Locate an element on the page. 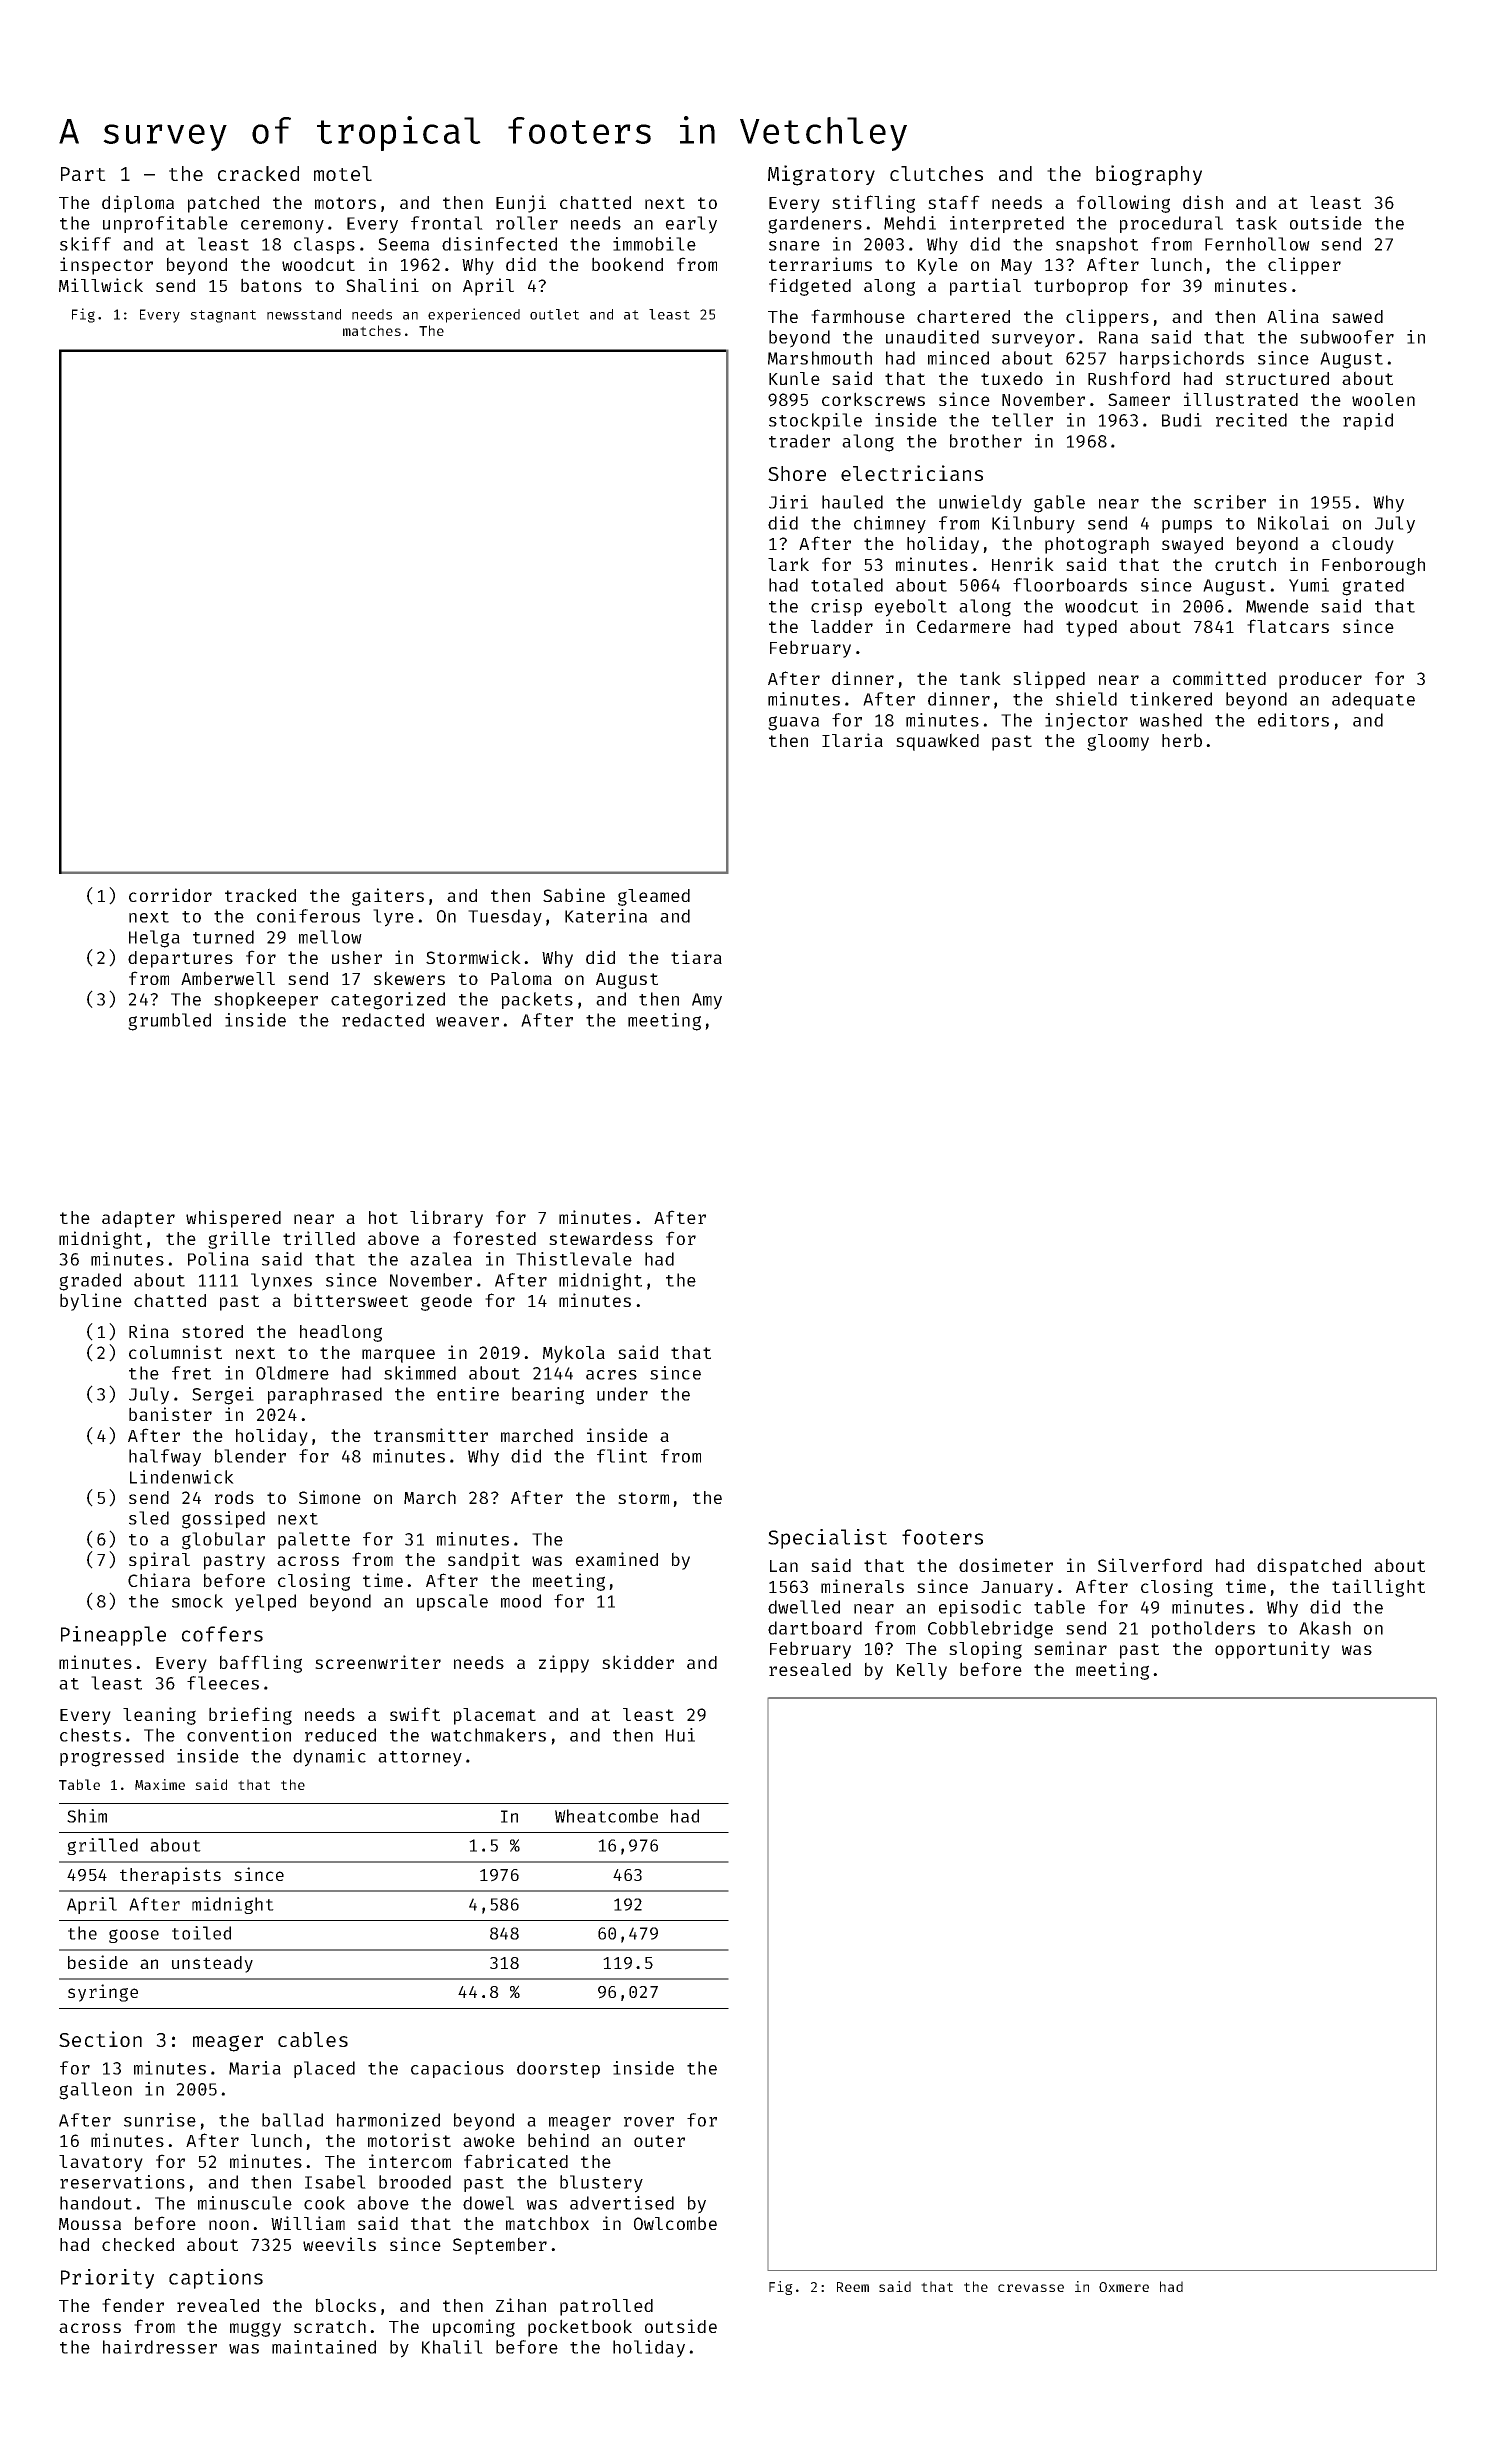  redacted is located at coordinates (383, 1020).
